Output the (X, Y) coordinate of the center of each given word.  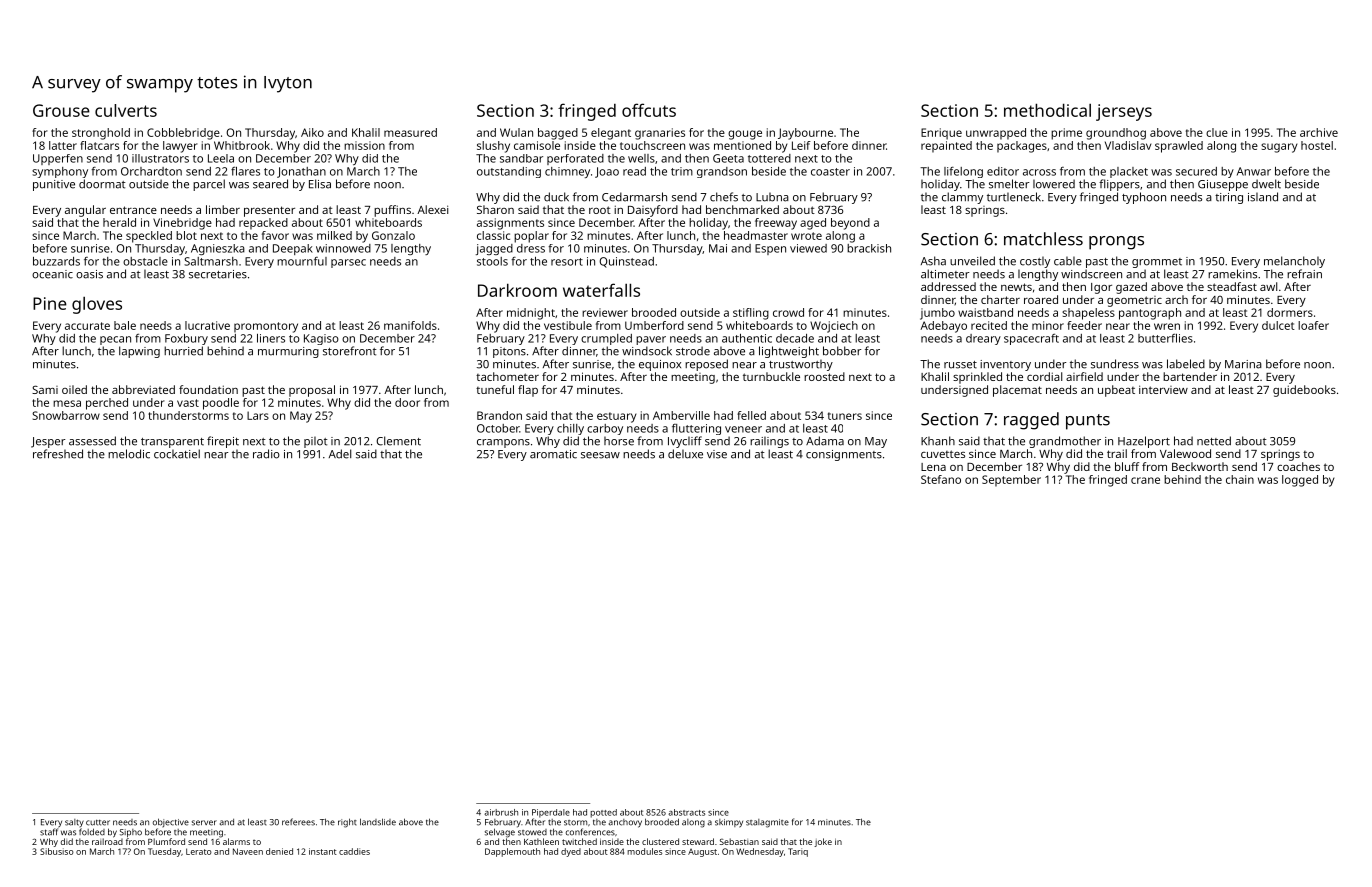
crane (1145, 480)
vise (717, 454)
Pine (50, 303)
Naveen (248, 851)
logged (1300, 481)
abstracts (686, 812)
